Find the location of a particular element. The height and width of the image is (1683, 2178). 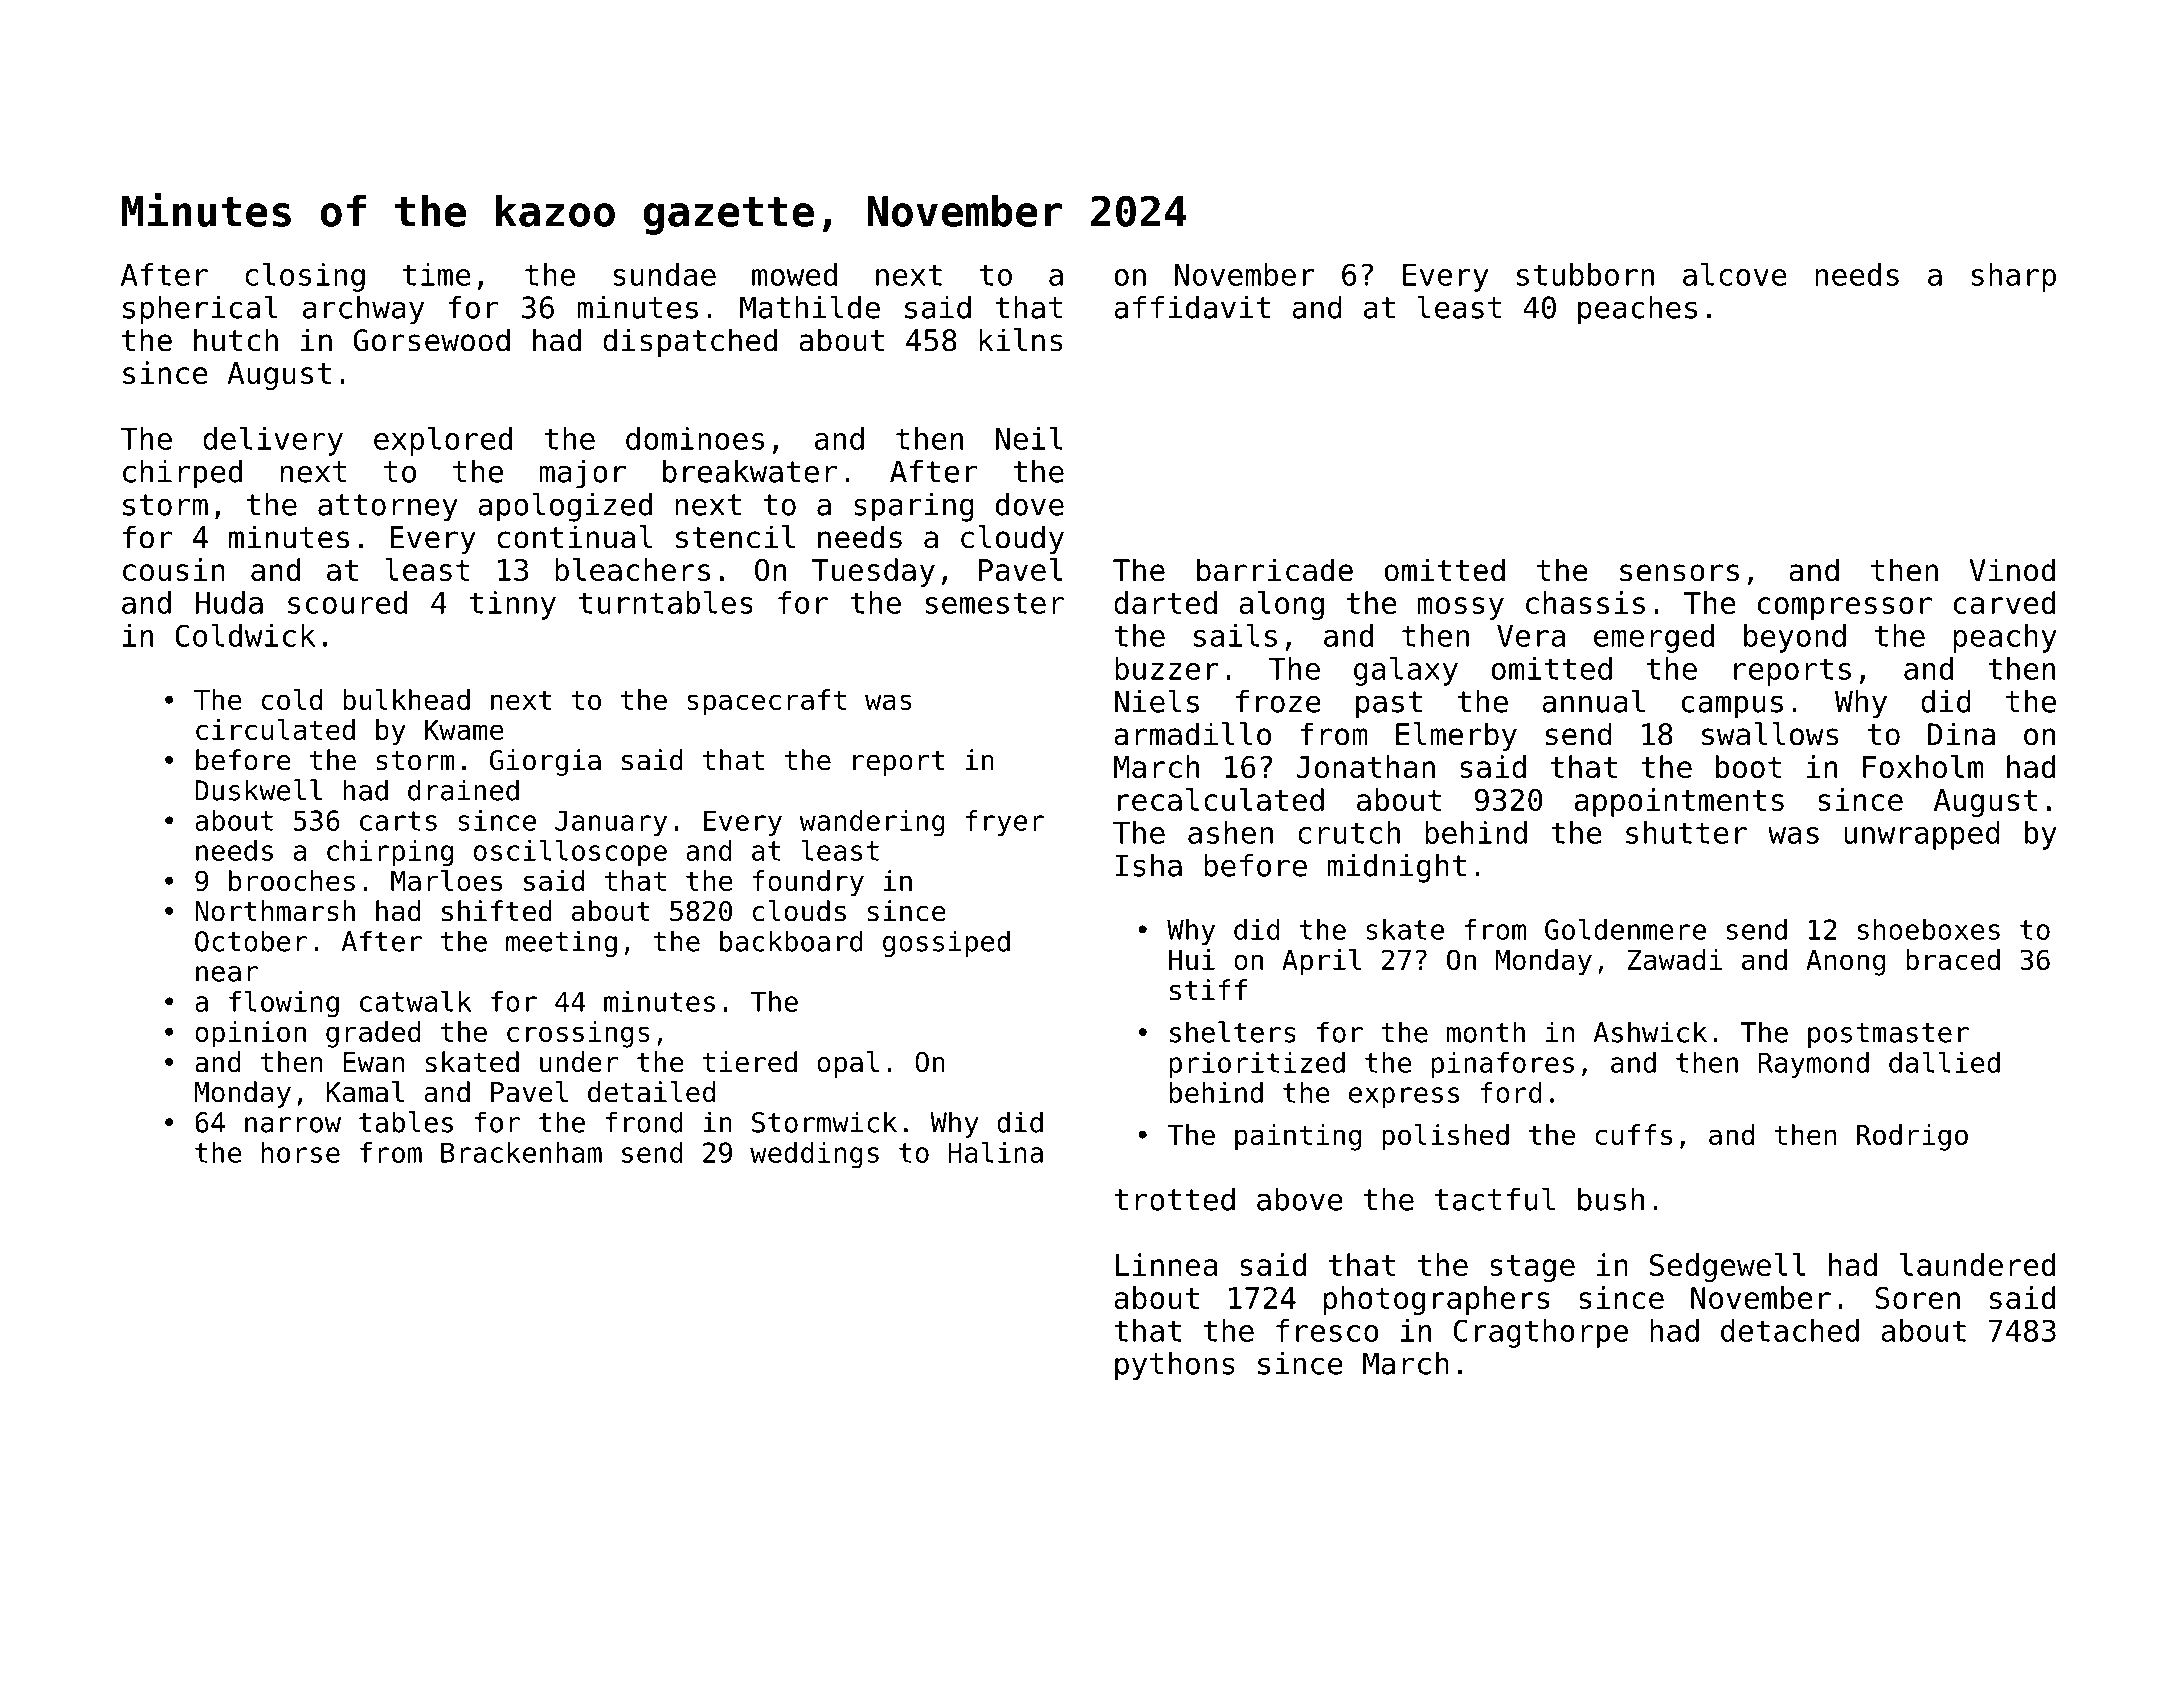

detached is located at coordinates (1790, 1330).
